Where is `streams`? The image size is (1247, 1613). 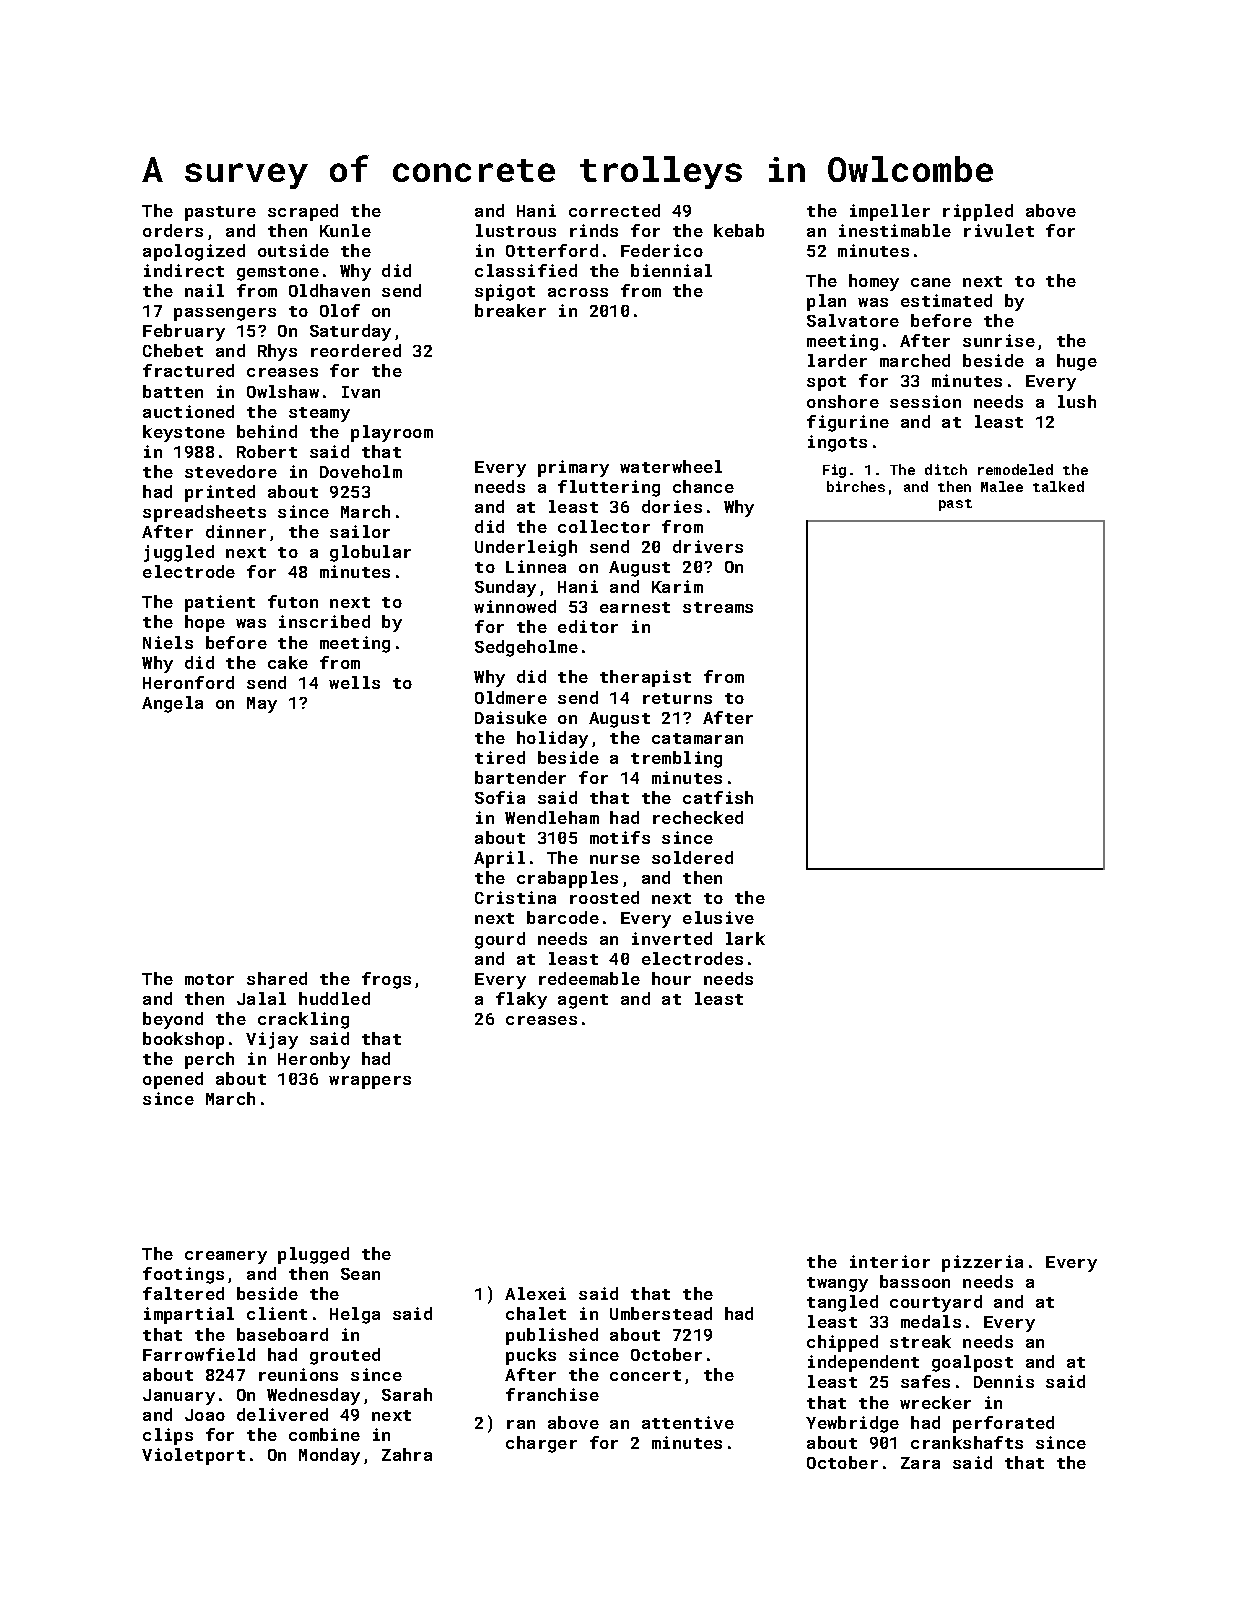
streams is located at coordinates (718, 607).
